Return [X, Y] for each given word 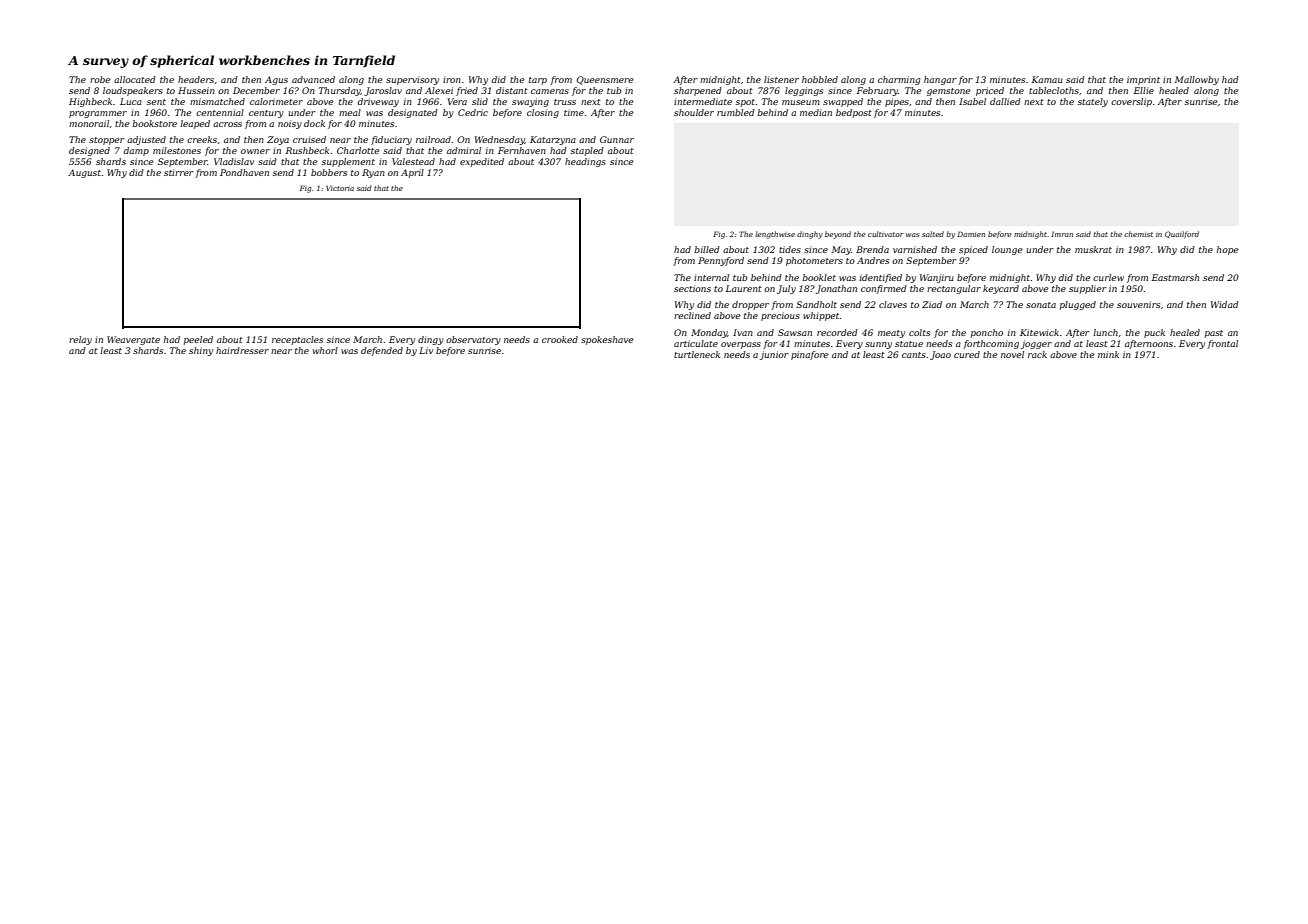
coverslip [1131, 102]
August [84, 173]
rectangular [954, 289]
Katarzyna [553, 140]
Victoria [340, 188]
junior [774, 355]
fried [467, 91]
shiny [201, 351]
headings [585, 162]
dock [314, 123]
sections [692, 288]
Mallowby [1197, 80]
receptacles [297, 340]
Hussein [196, 90]
